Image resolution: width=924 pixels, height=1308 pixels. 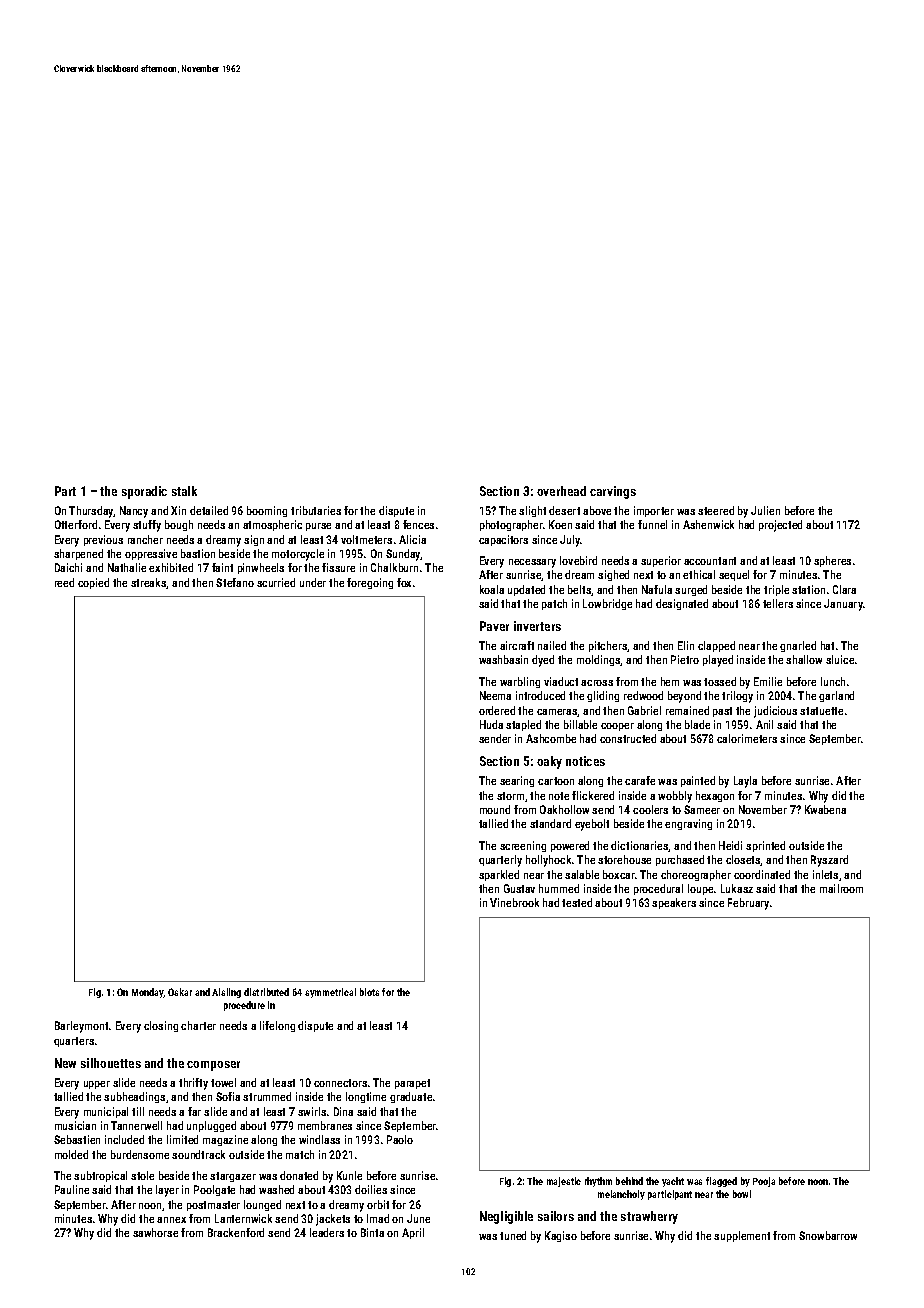 What do you see at coordinates (272, 525) in the screenshot?
I see `atmospheric` at bounding box center [272, 525].
